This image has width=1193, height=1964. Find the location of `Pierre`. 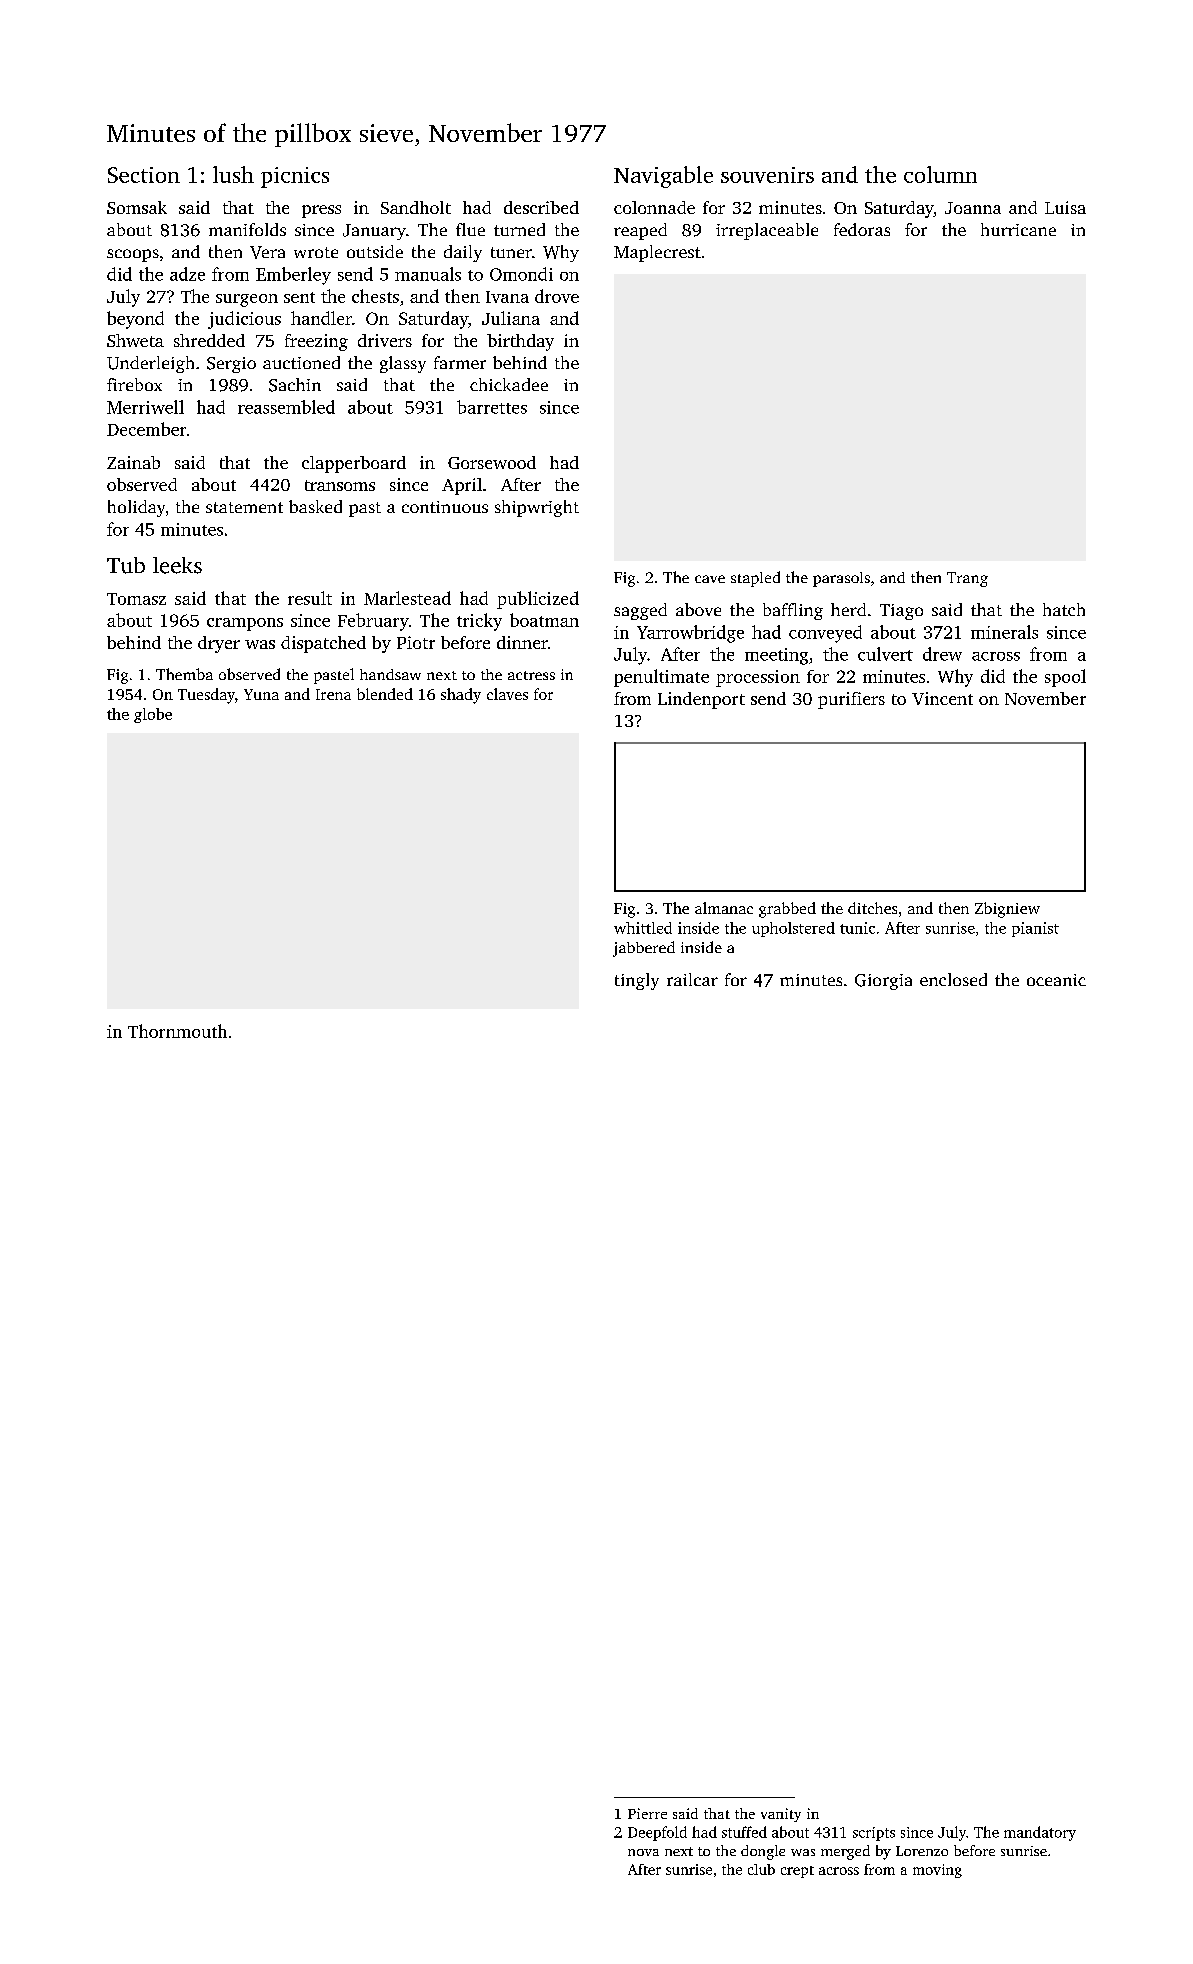

Pierre is located at coordinates (647, 1813).
